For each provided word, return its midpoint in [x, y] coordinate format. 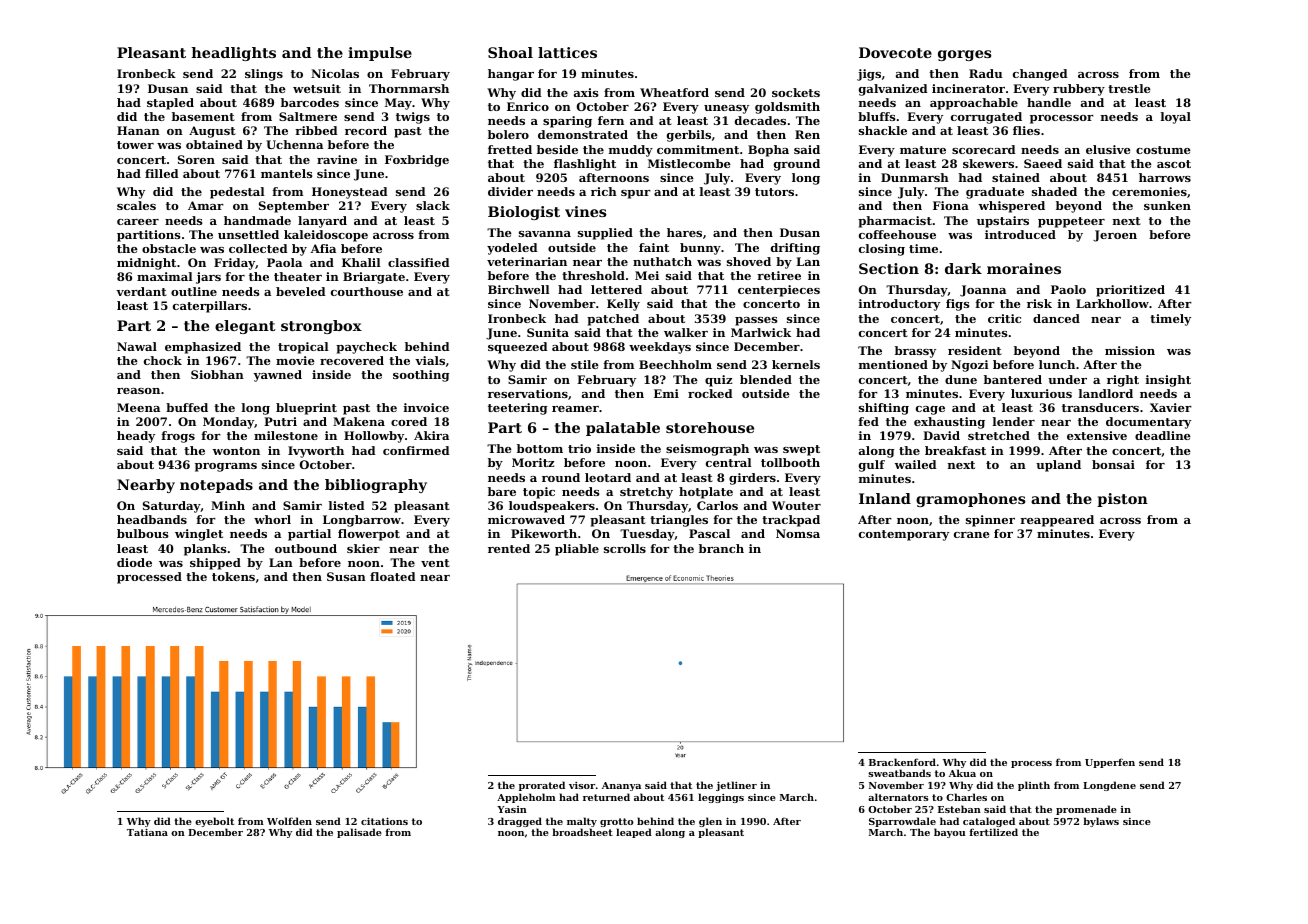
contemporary [904, 535]
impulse [380, 54]
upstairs [1003, 222]
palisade [359, 833]
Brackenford [902, 762]
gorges [964, 55]
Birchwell [519, 289]
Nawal [137, 346]
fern [611, 120]
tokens [233, 576]
